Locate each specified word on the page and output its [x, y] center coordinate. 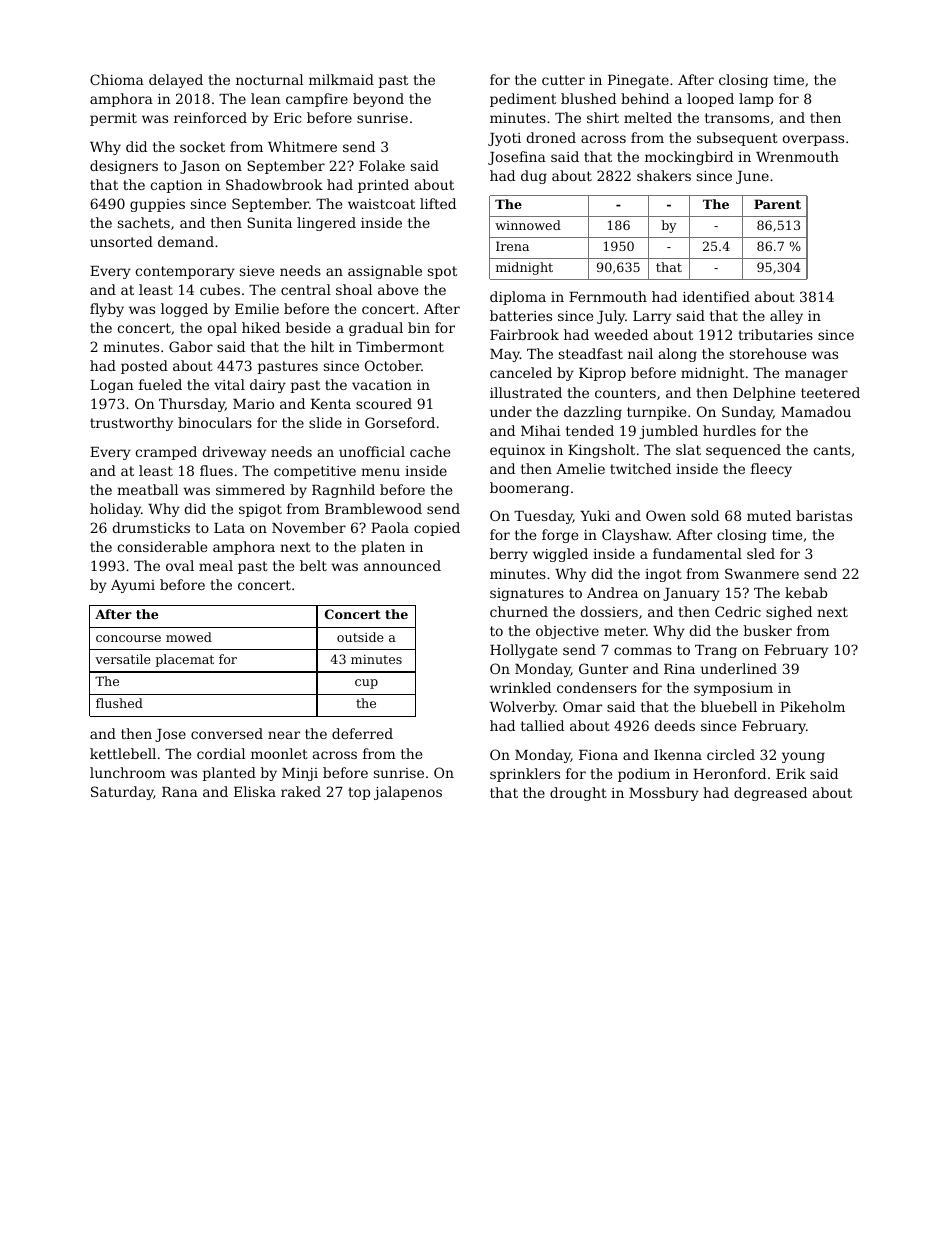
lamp [756, 100]
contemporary [185, 272]
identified [716, 296]
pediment [523, 100]
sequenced [743, 451]
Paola [390, 527]
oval [180, 565]
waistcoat [381, 204]
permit [113, 119]
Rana [180, 792]
